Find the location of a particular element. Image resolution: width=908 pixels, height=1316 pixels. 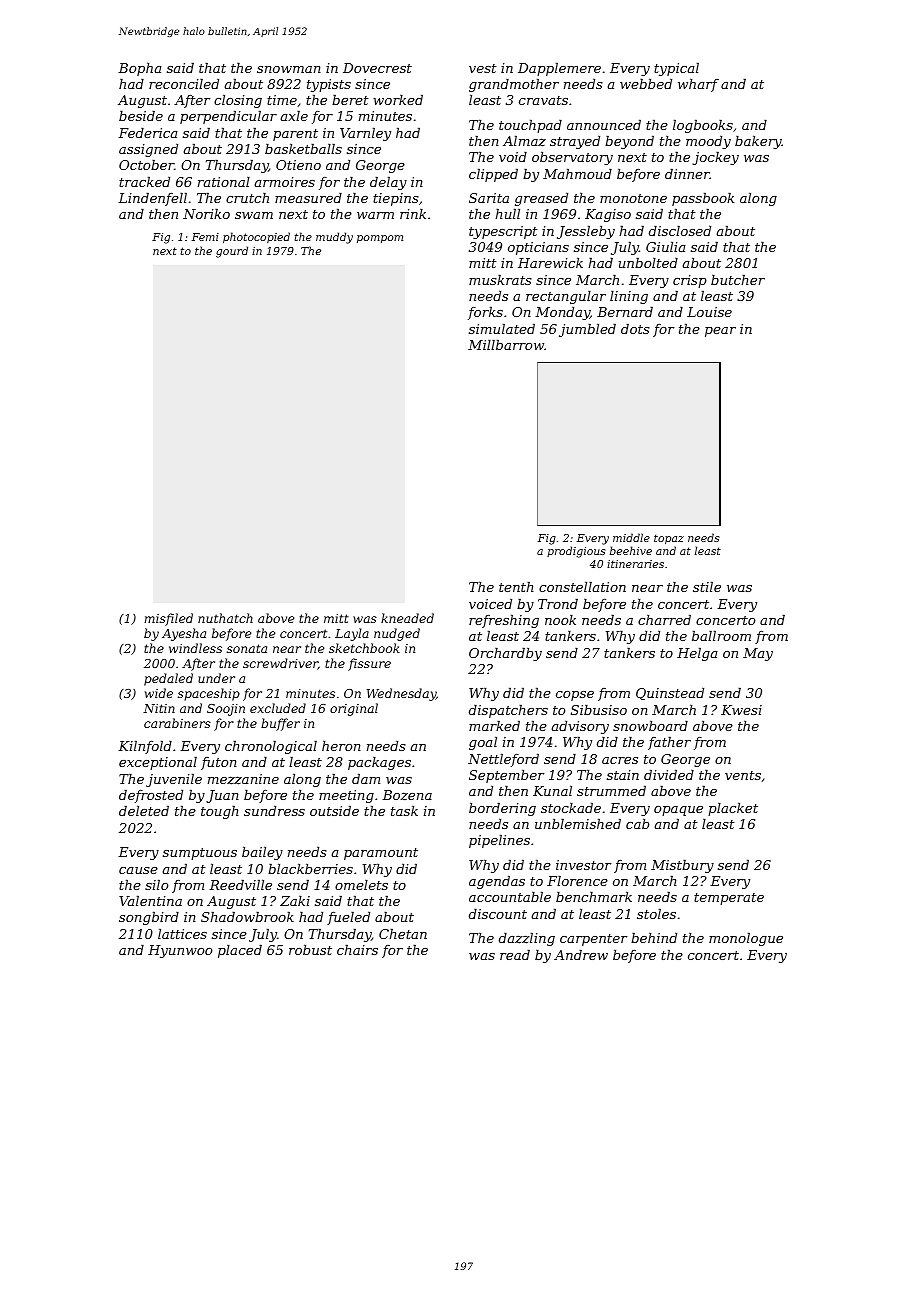

simulated is located at coordinates (502, 328).
